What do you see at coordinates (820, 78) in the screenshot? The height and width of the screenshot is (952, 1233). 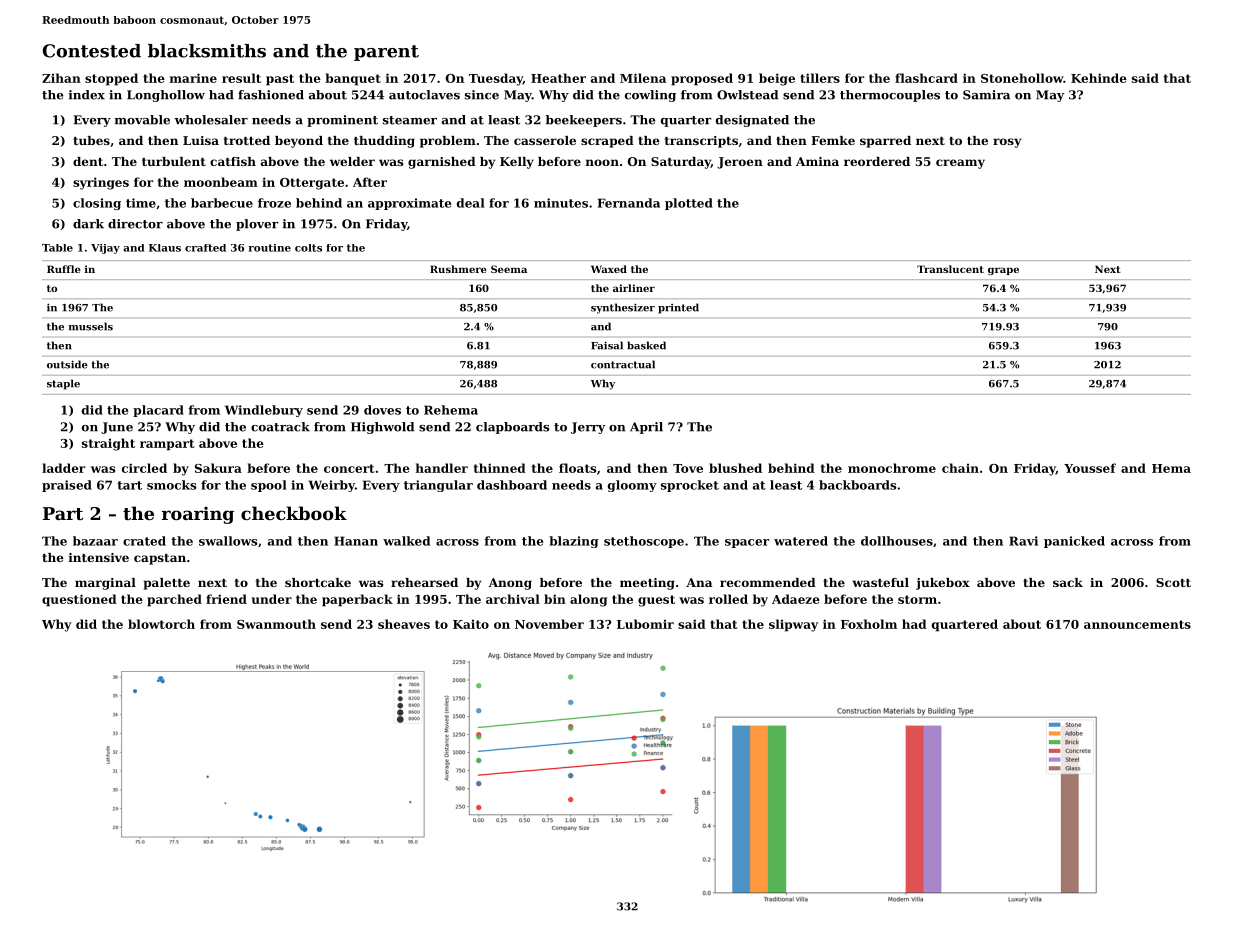 I see `tillers` at bounding box center [820, 78].
